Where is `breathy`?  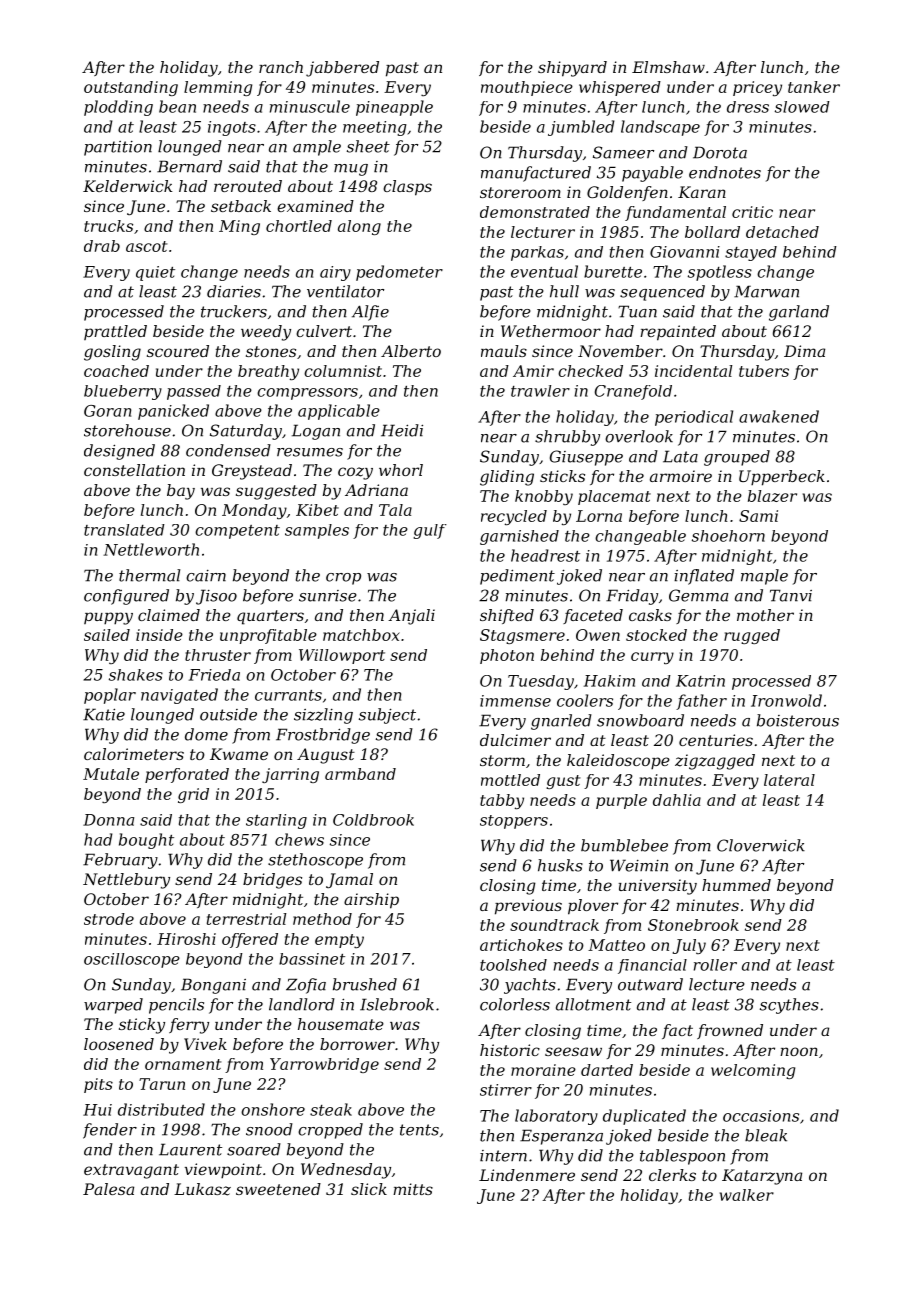 breathy is located at coordinates (268, 372).
